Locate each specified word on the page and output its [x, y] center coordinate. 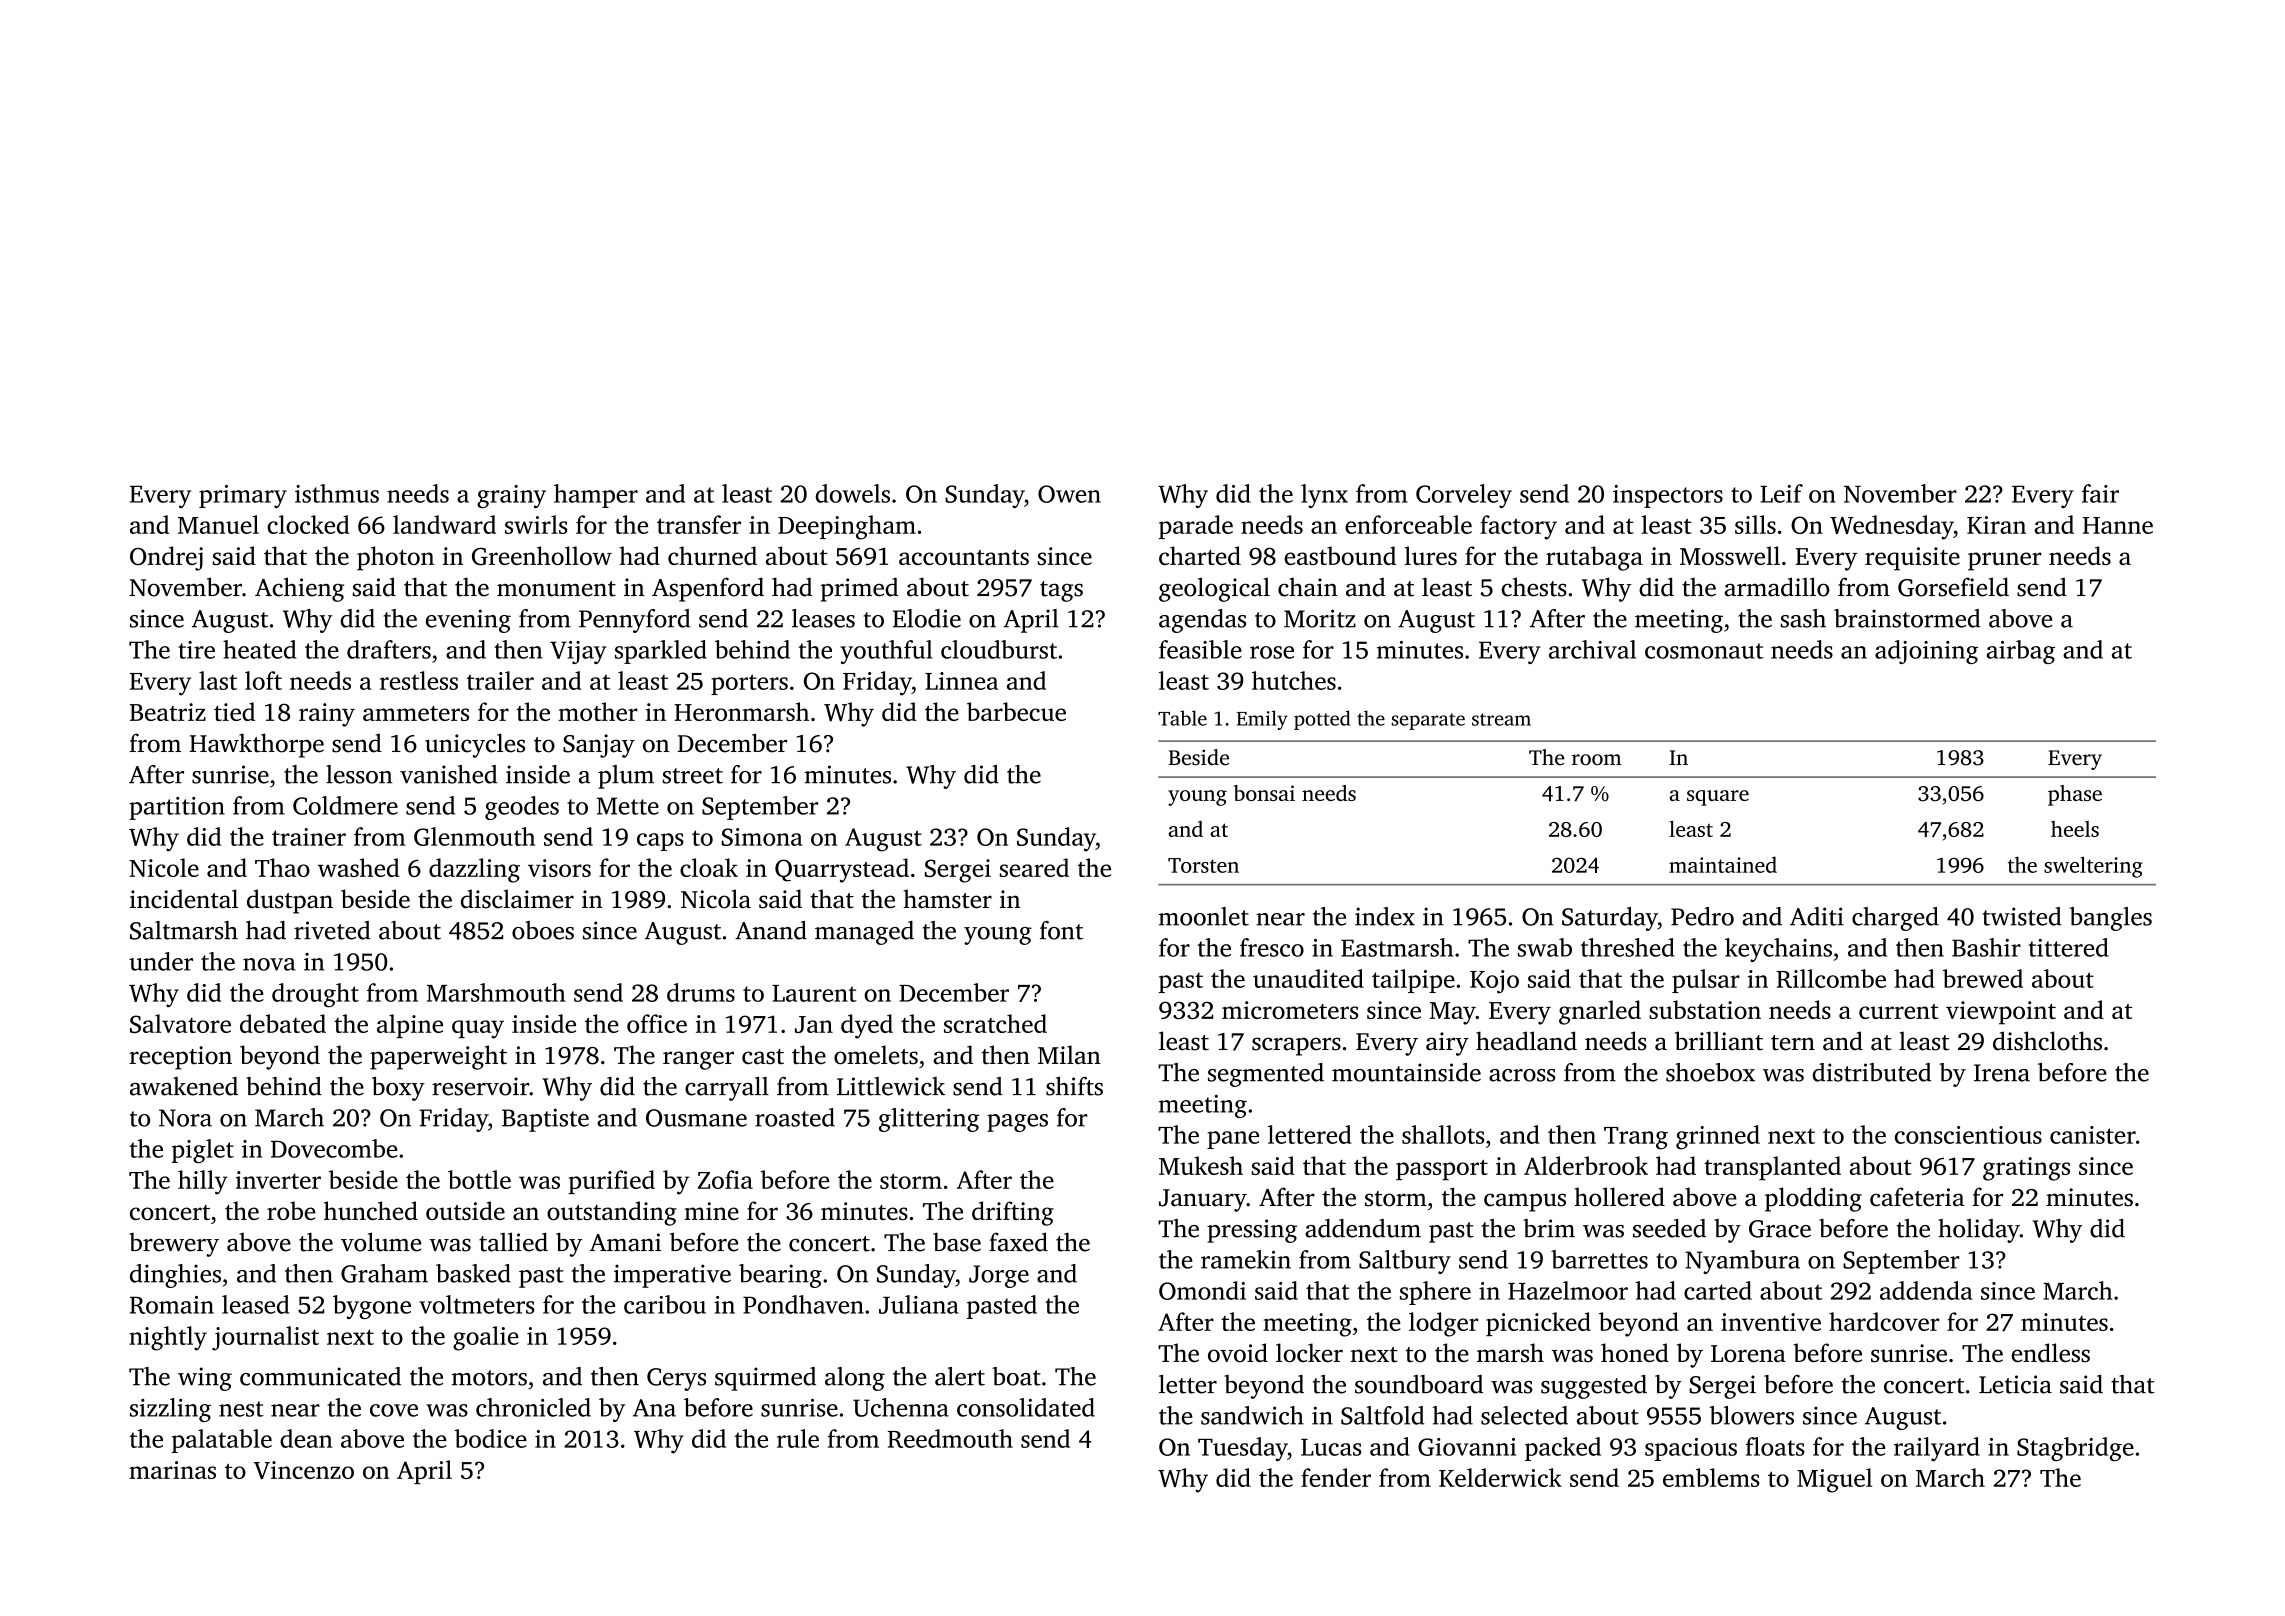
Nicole [164, 867]
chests [1534, 587]
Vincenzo [303, 1470]
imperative [672, 1276]
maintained [1723, 864]
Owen [1069, 494]
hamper [596, 496]
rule [798, 1438]
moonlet [1204, 916]
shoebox [1710, 1072]
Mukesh [1201, 1165]
